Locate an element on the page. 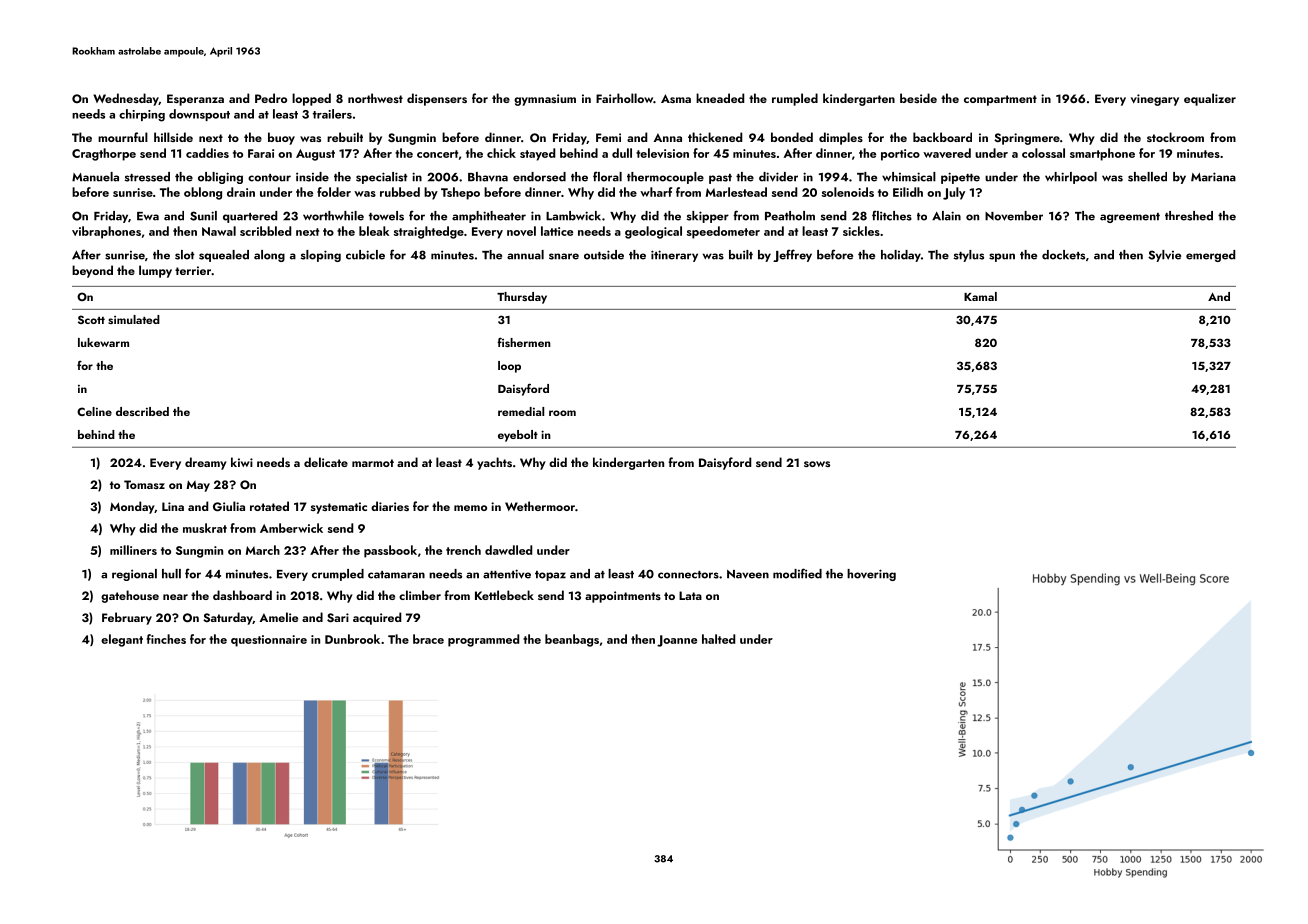  terrier is located at coordinates (193, 270).
